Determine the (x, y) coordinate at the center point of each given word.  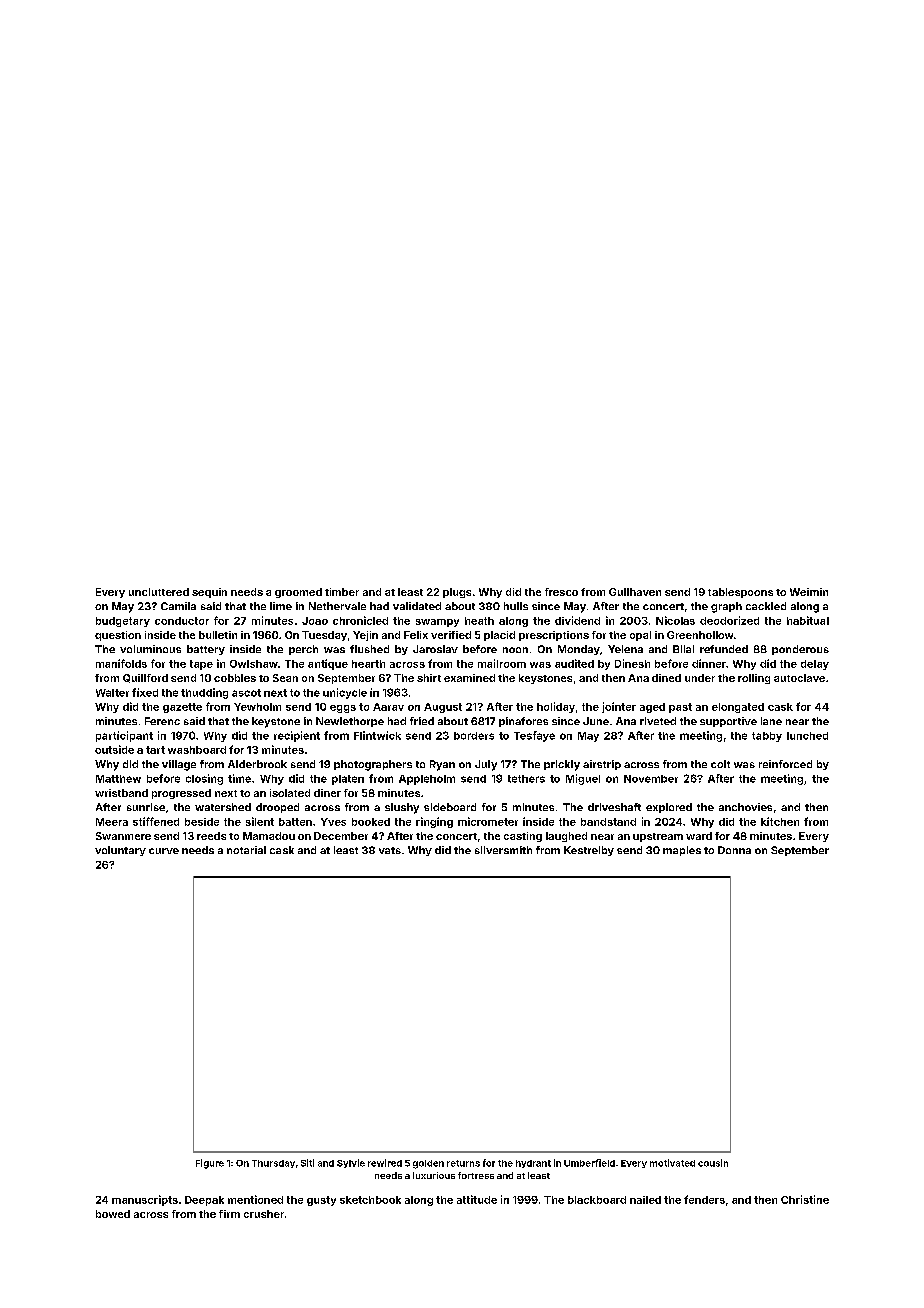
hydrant (533, 1164)
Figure (210, 1164)
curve (164, 851)
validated (417, 606)
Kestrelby (589, 851)
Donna (734, 850)
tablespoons (740, 593)
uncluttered (159, 592)
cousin (713, 1163)
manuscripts (145, 1200)
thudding (204, 693)
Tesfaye (534, 736)
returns (463, 1163)
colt (720, 764)
